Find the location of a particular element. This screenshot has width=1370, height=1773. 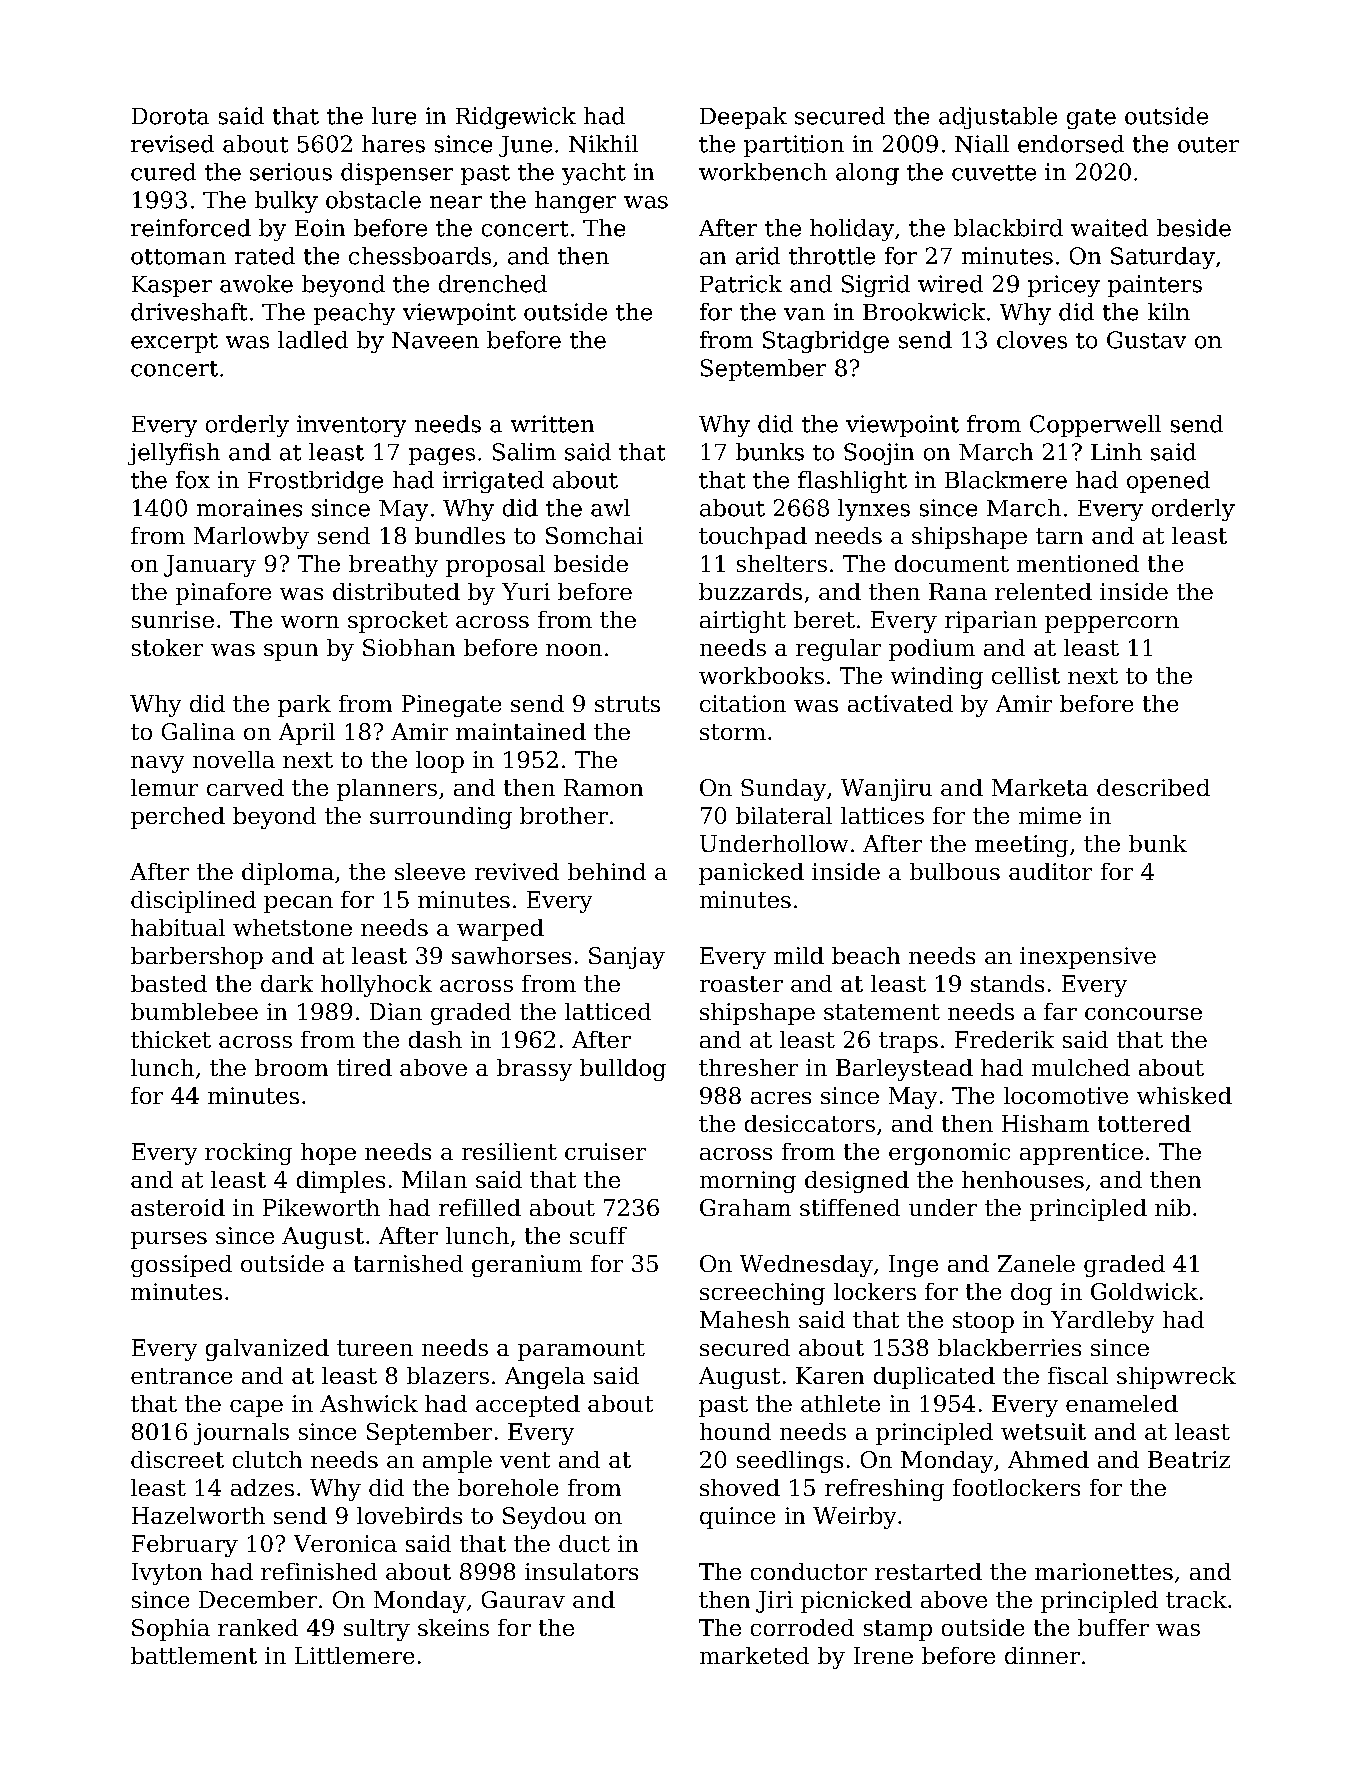

insulators is located at coordinates (581, 1571).
